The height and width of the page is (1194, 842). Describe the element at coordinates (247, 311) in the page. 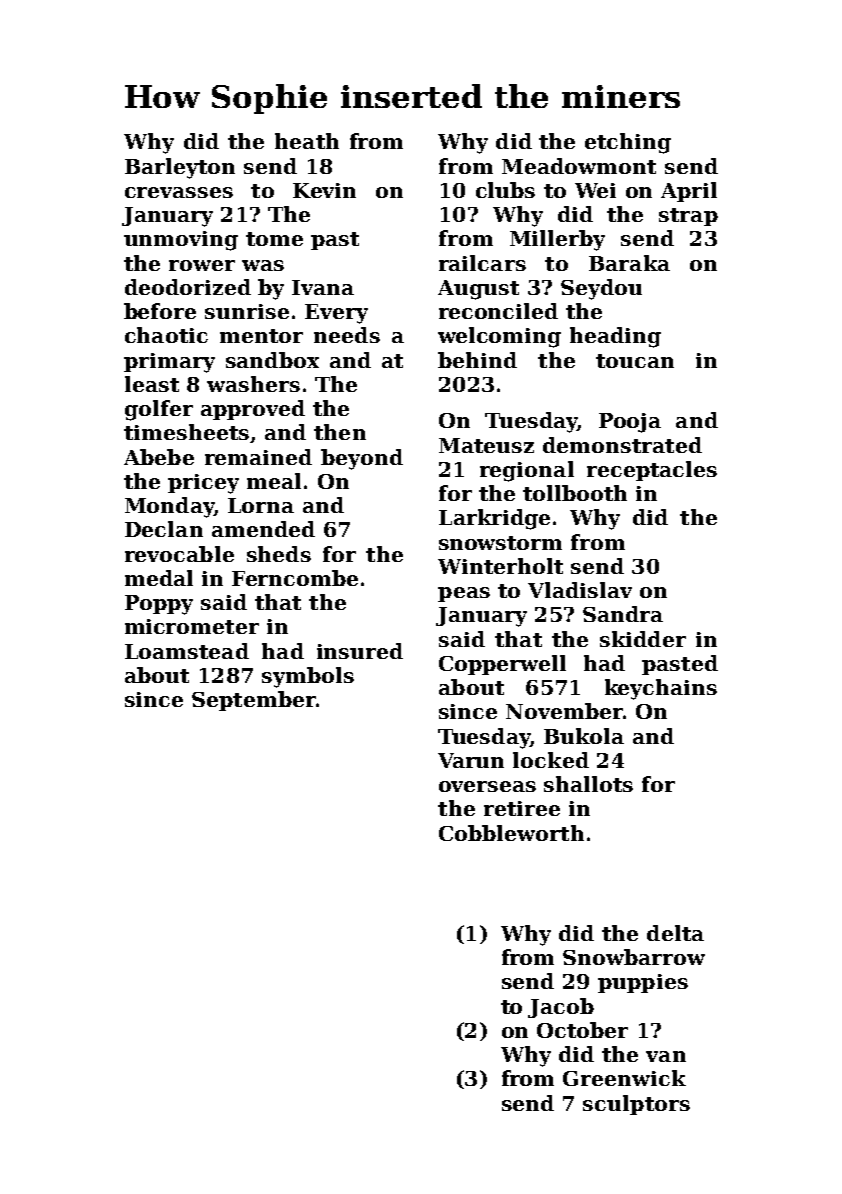

I see `sunrise` at that location.
